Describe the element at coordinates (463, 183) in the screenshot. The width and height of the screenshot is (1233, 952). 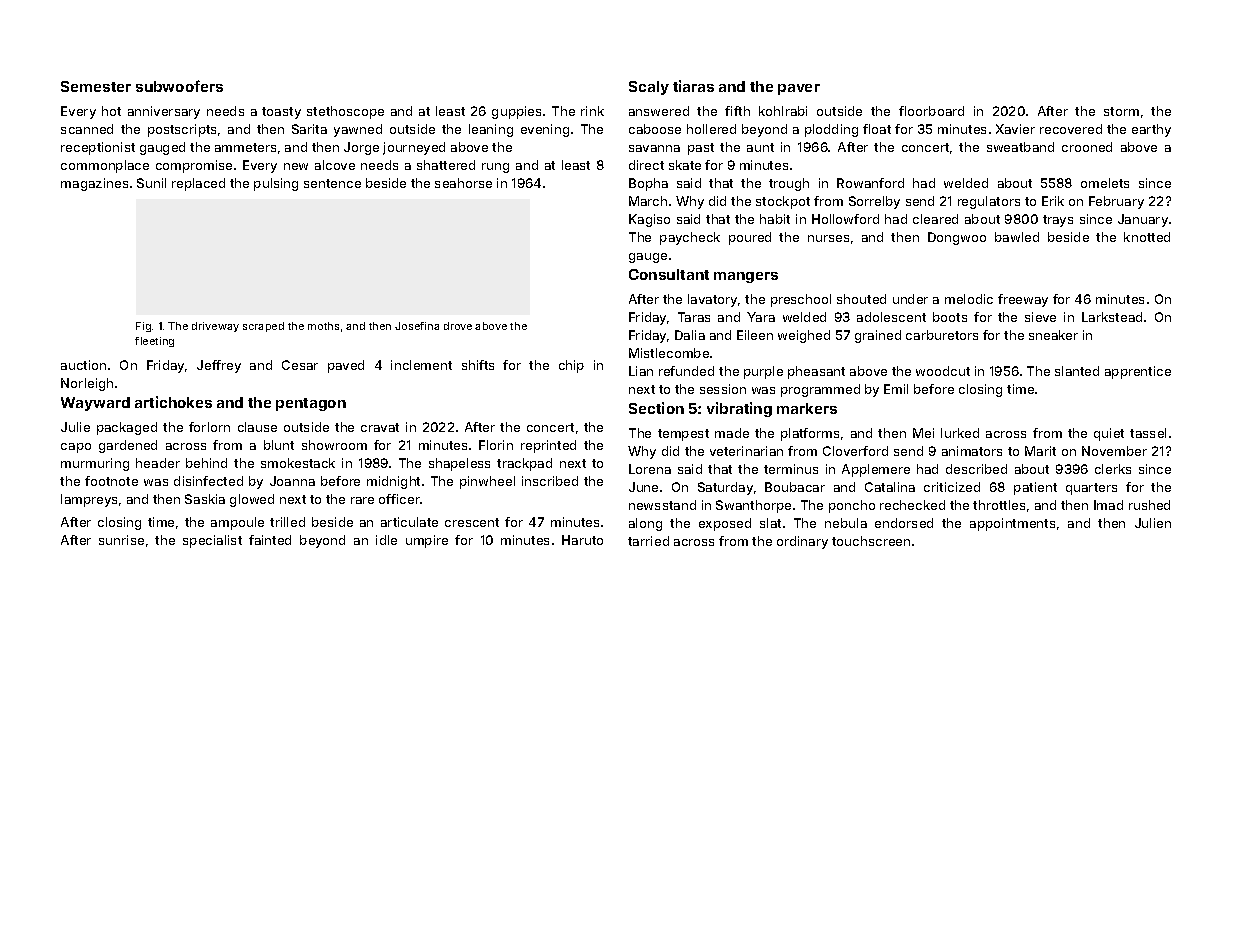
I see `seahorse` at that location.
